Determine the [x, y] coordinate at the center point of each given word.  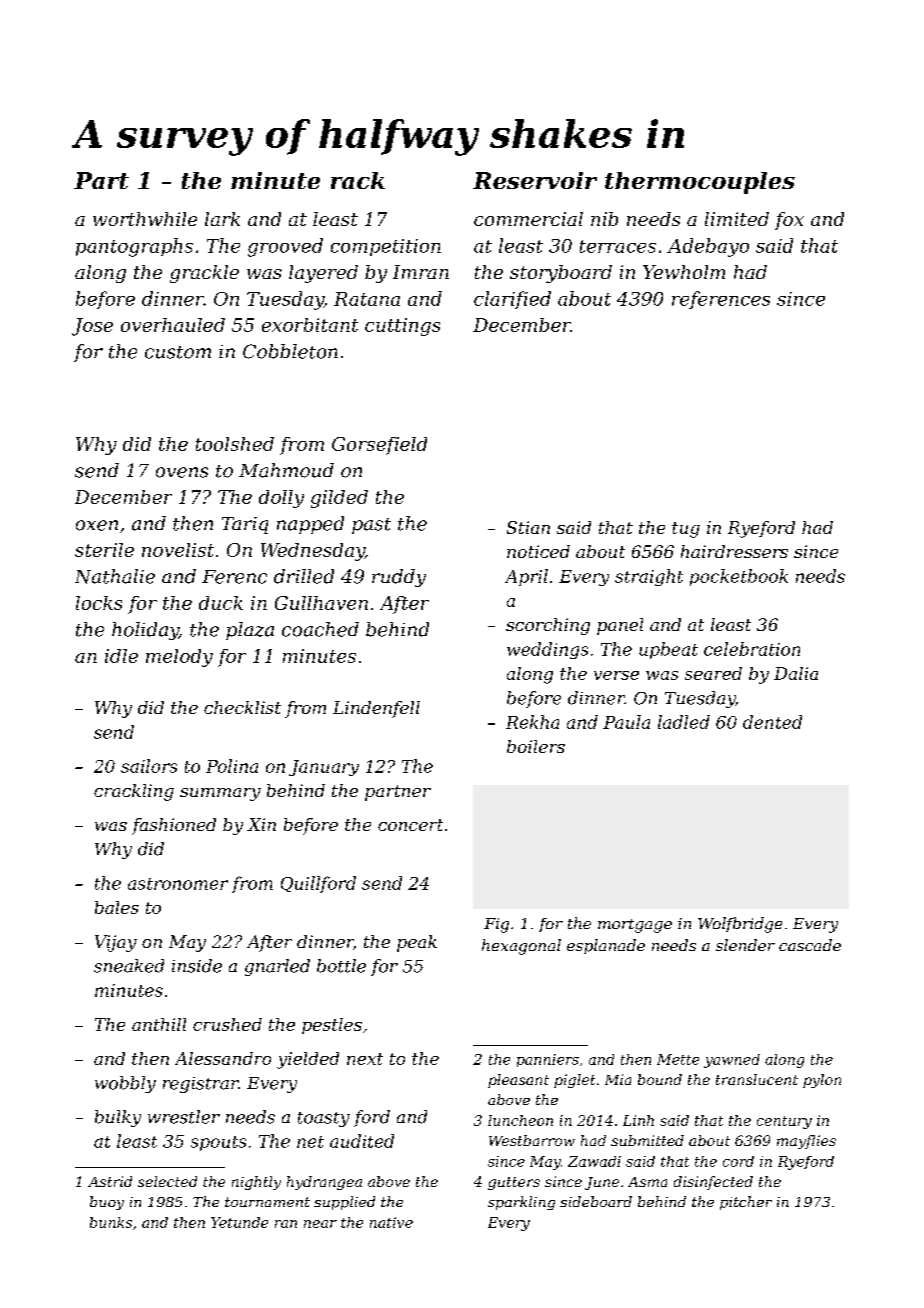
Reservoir [535, 180]
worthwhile [145, 219]
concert [410, 825]
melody [179, 658]
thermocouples [700, 183]
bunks [111, 1222]
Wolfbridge [740, 925]
